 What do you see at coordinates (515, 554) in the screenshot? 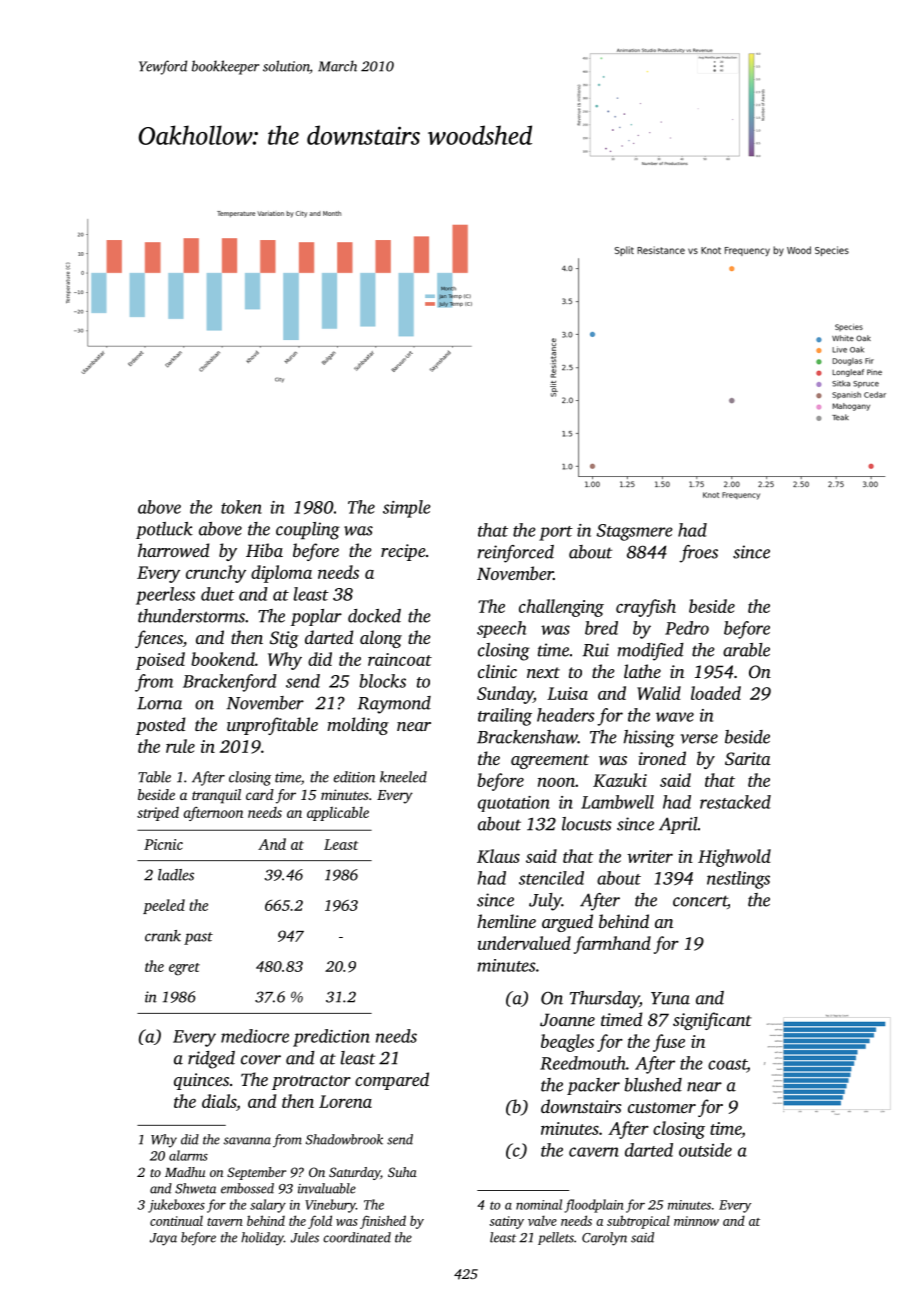
I see `reinforced` at bounding box center [515, 554].
